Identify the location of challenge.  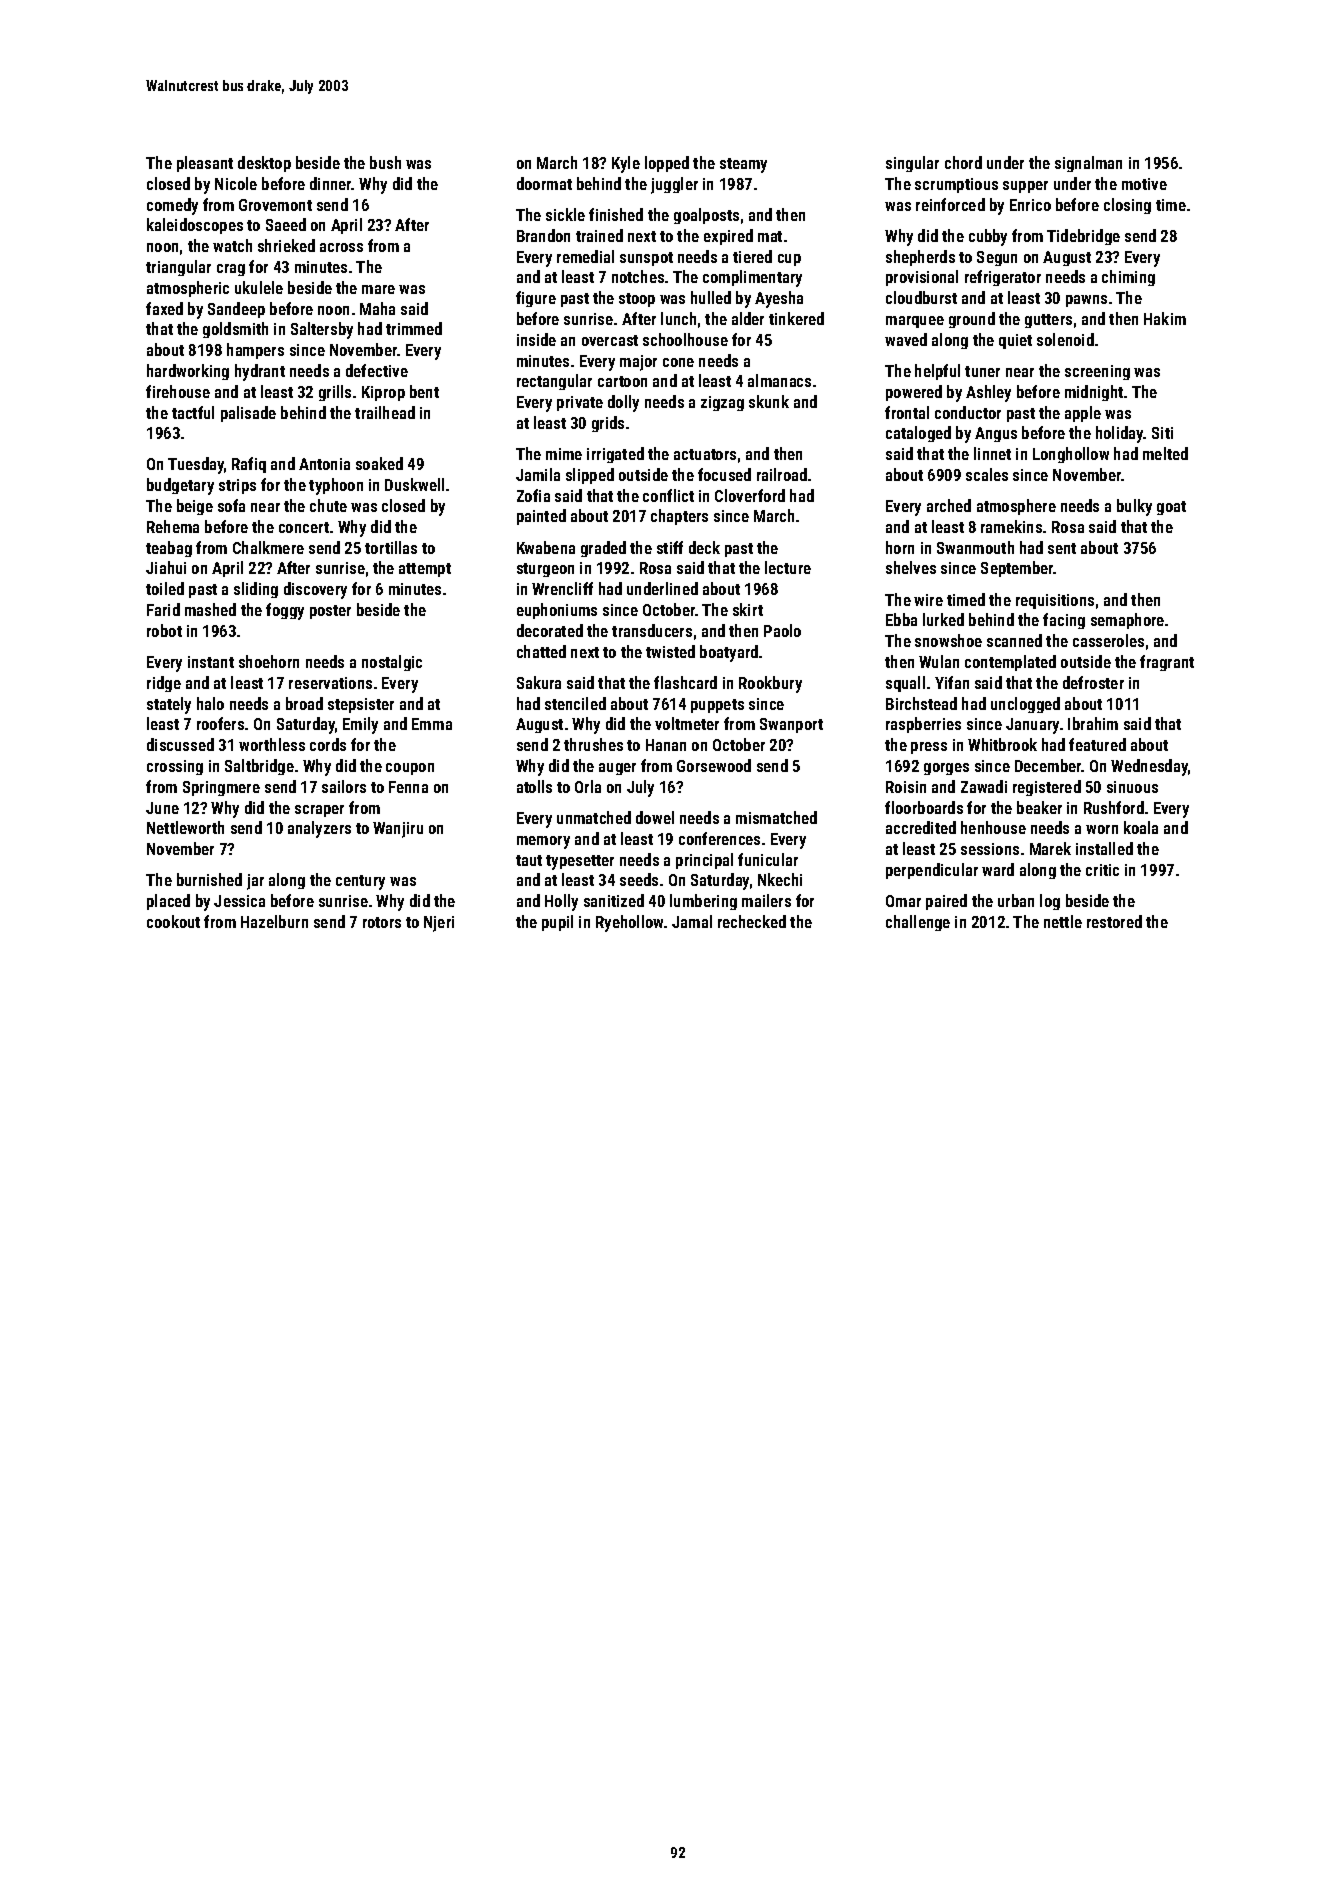
(918, 923).
